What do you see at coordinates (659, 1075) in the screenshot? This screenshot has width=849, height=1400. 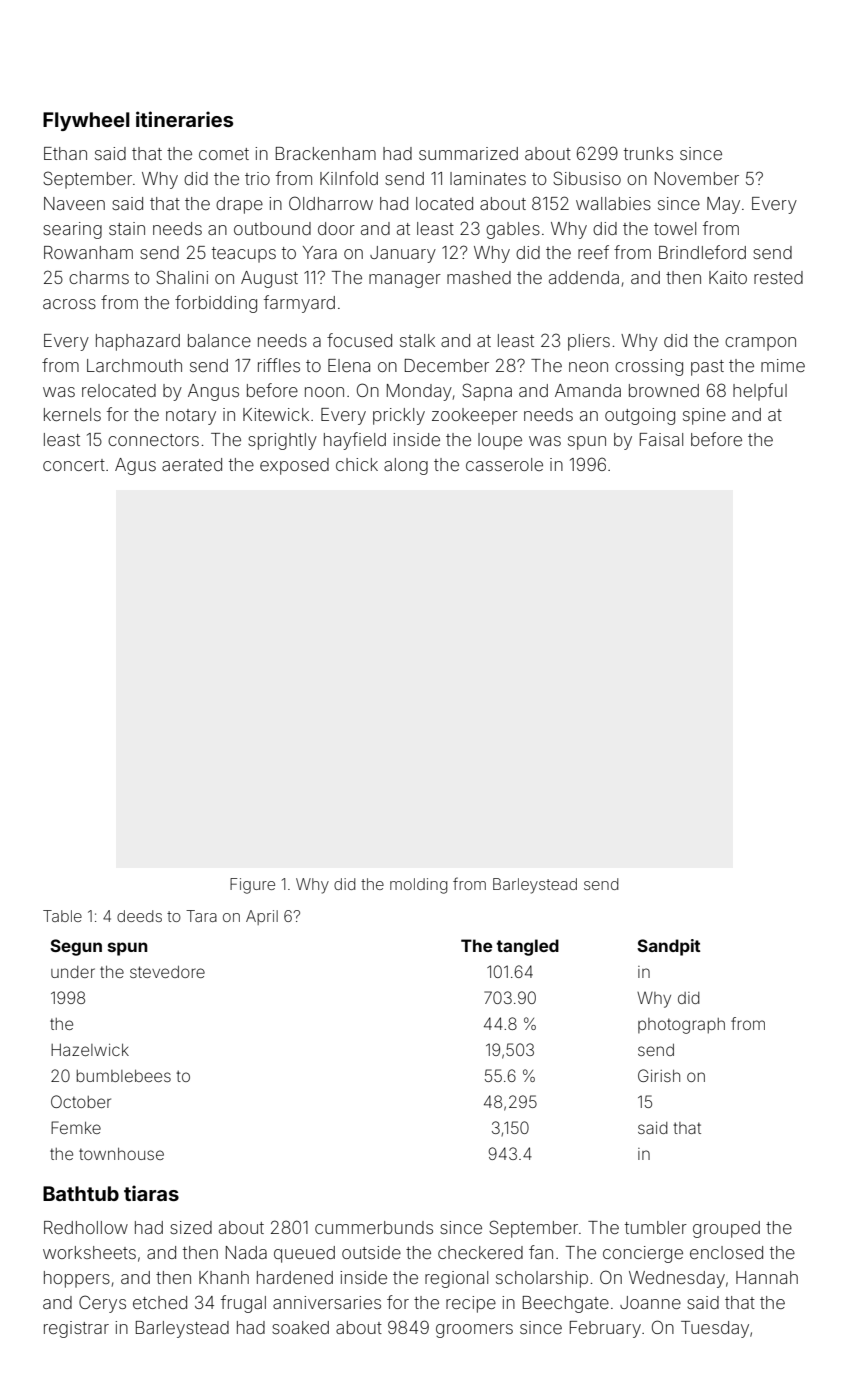 I see `Girish` at bounding box center [659, 1075].
